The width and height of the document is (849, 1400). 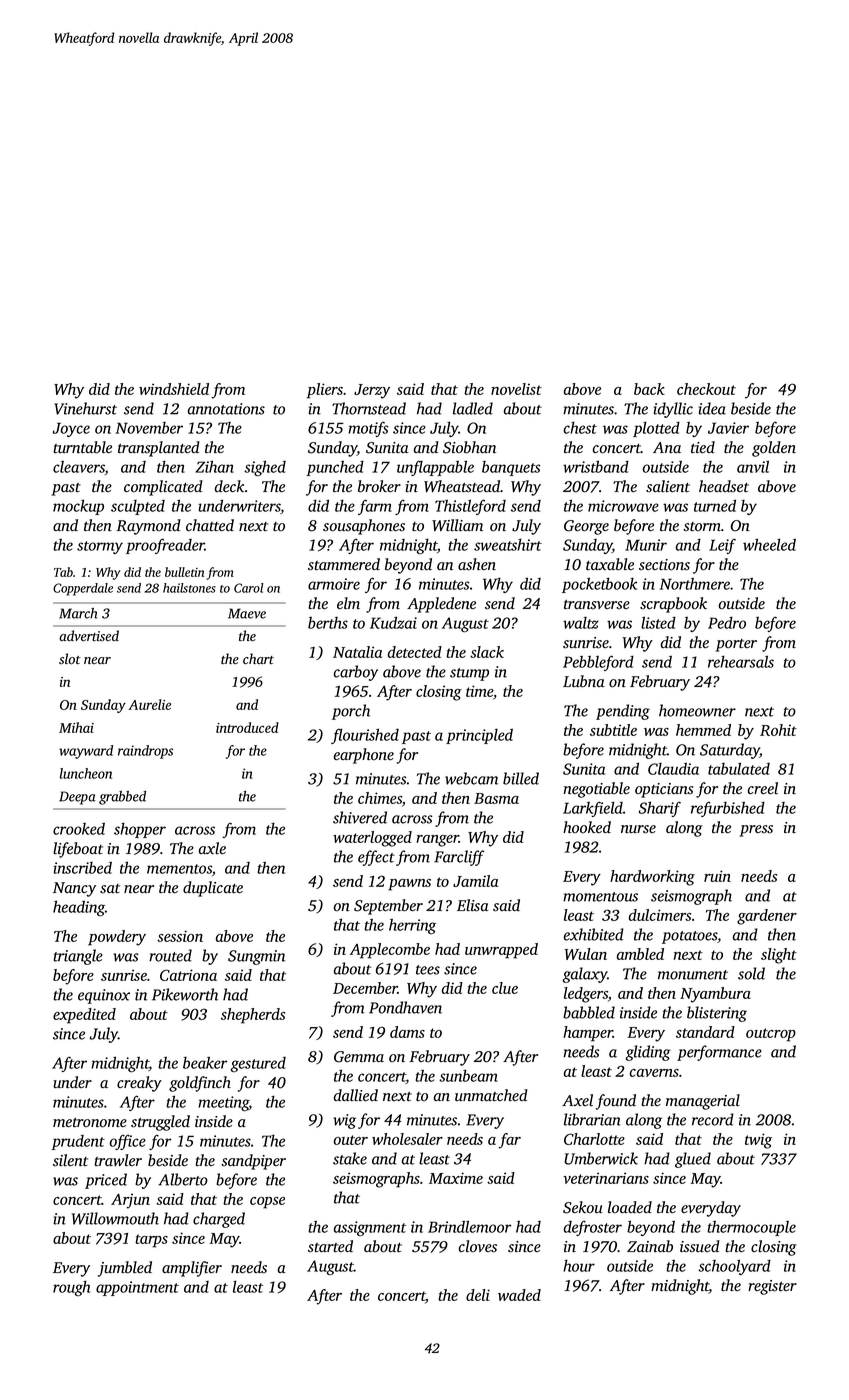 What do you see at coordinates (769, 544) in the document?
I see `wheeled` at bounding box center [769, 544].
